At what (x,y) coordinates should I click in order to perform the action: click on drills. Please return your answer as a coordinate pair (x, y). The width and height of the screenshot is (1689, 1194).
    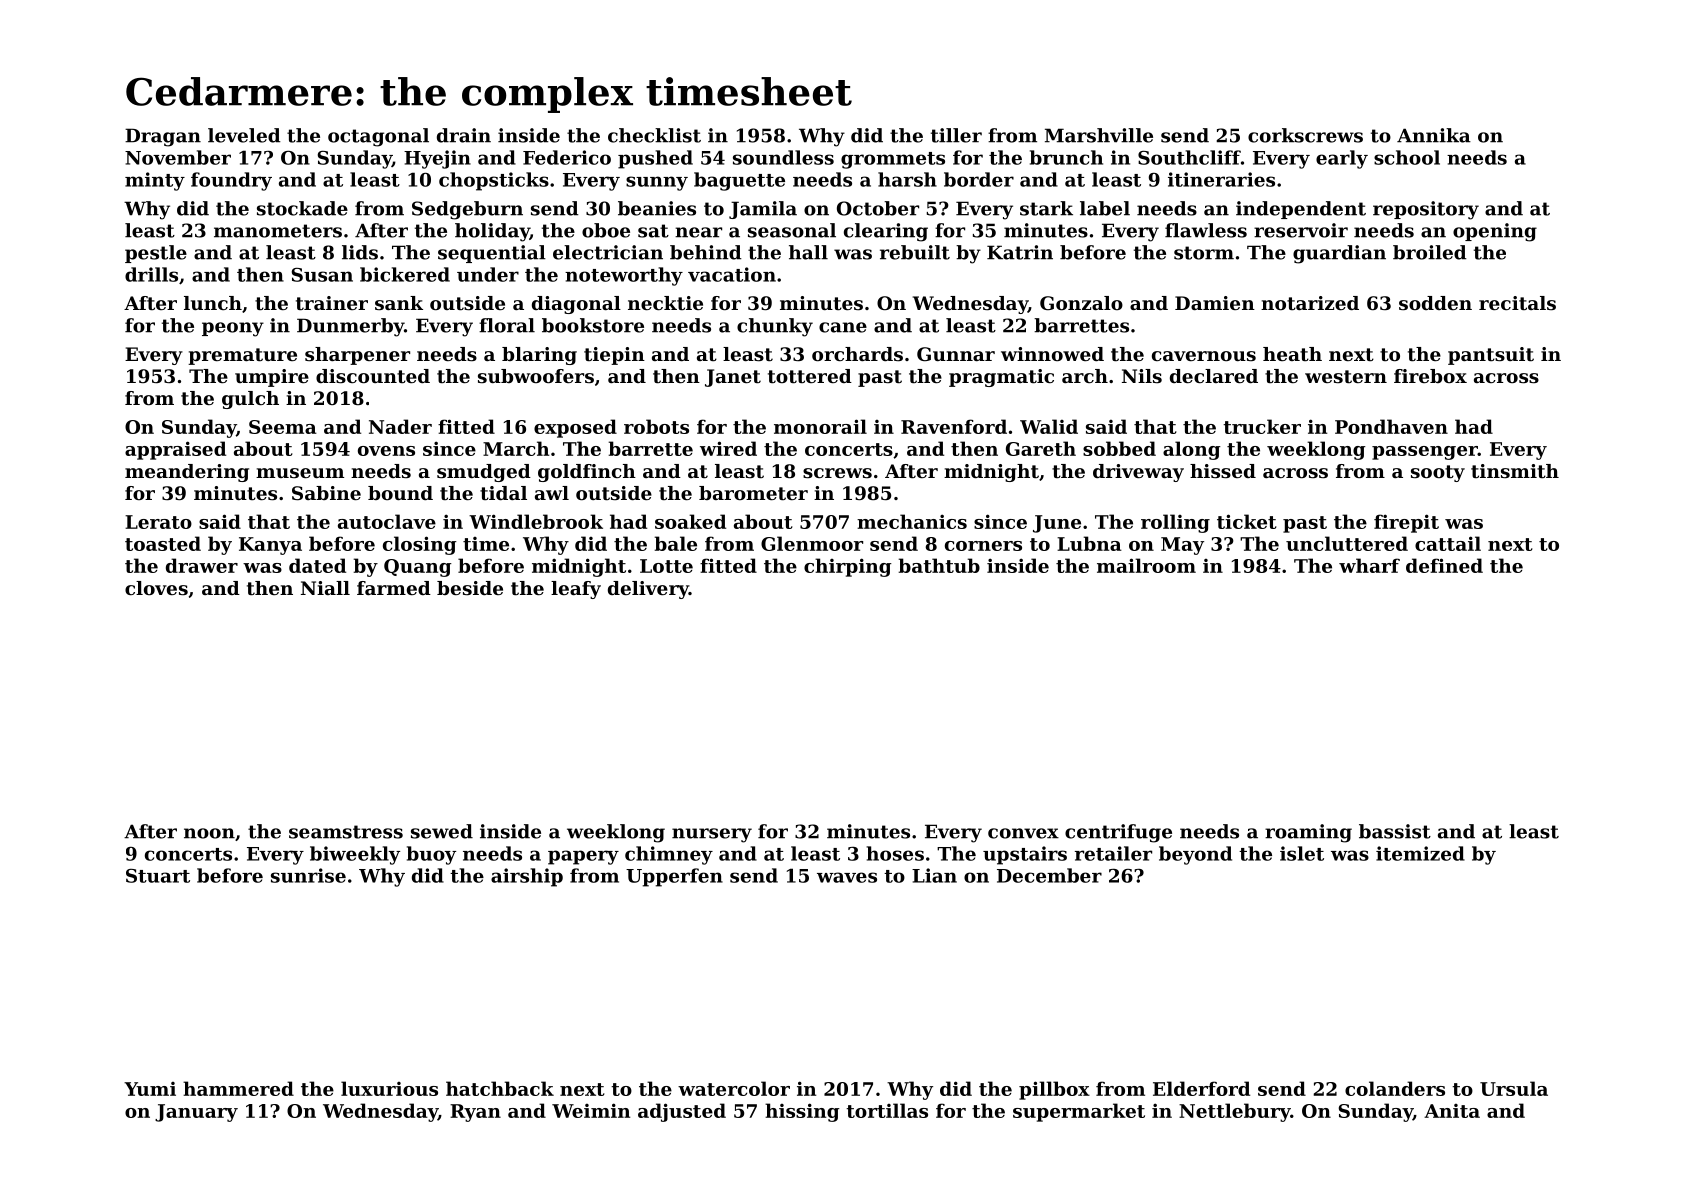
    Looking at the image, I should click on (151, 274).
